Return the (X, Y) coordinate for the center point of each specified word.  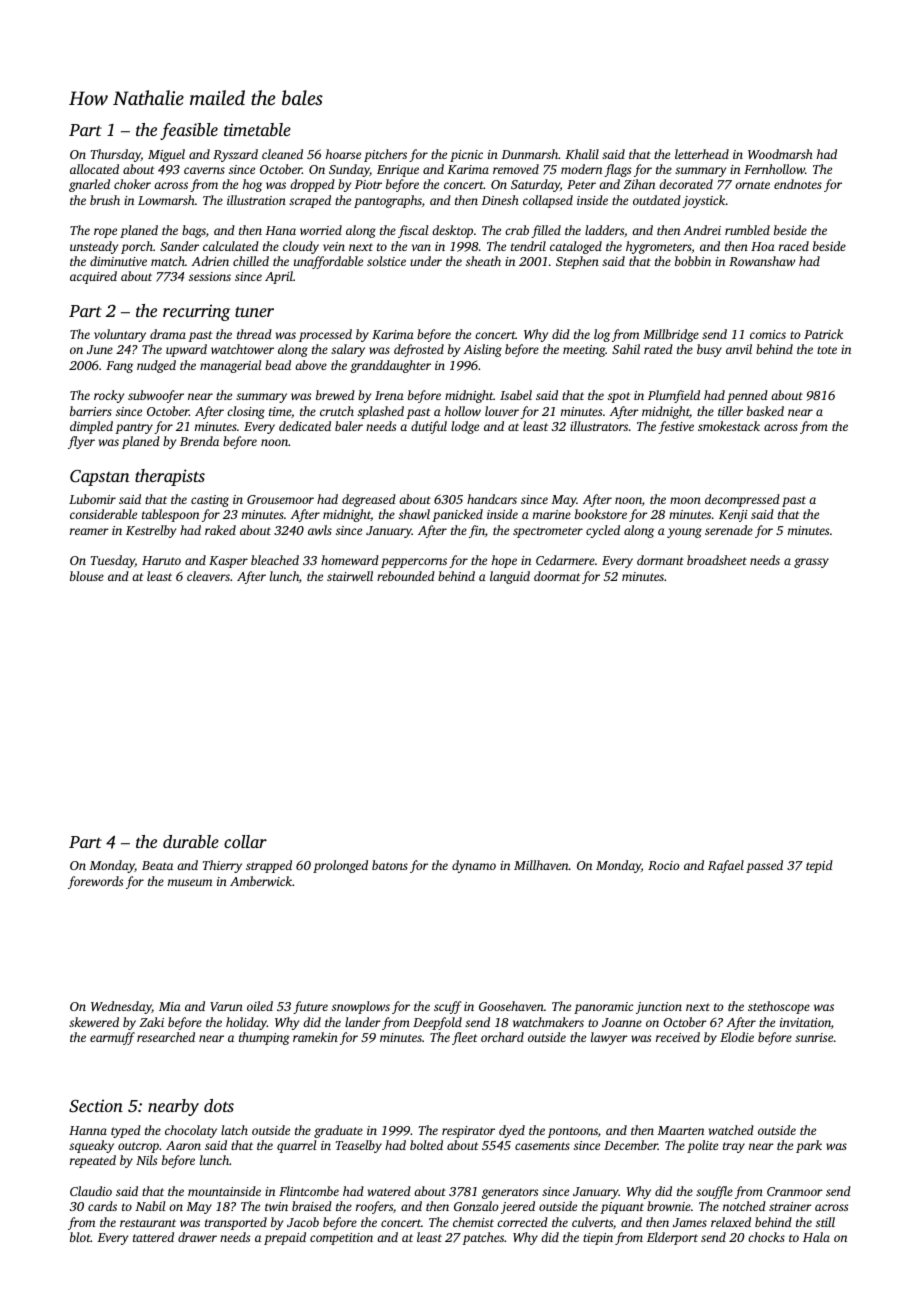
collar (245, 841)
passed (764, 866)
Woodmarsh (780, 154)
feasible (189, 131)
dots (219, 1105)
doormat (557, 576)
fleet (465, 1038)
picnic (466, 156)
